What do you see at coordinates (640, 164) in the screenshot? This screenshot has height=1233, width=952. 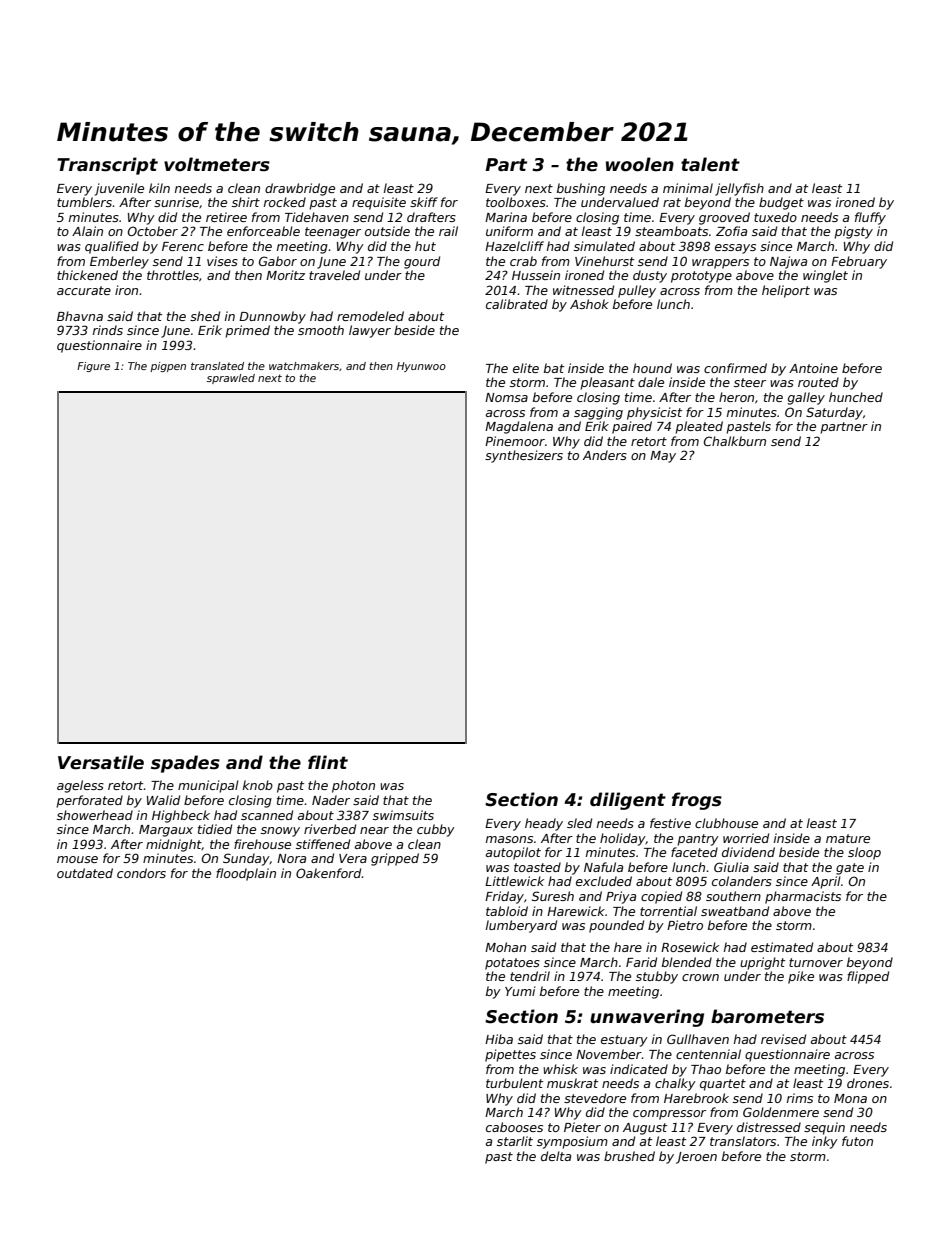 I see `woolen` at bounding box center [640, 164].
